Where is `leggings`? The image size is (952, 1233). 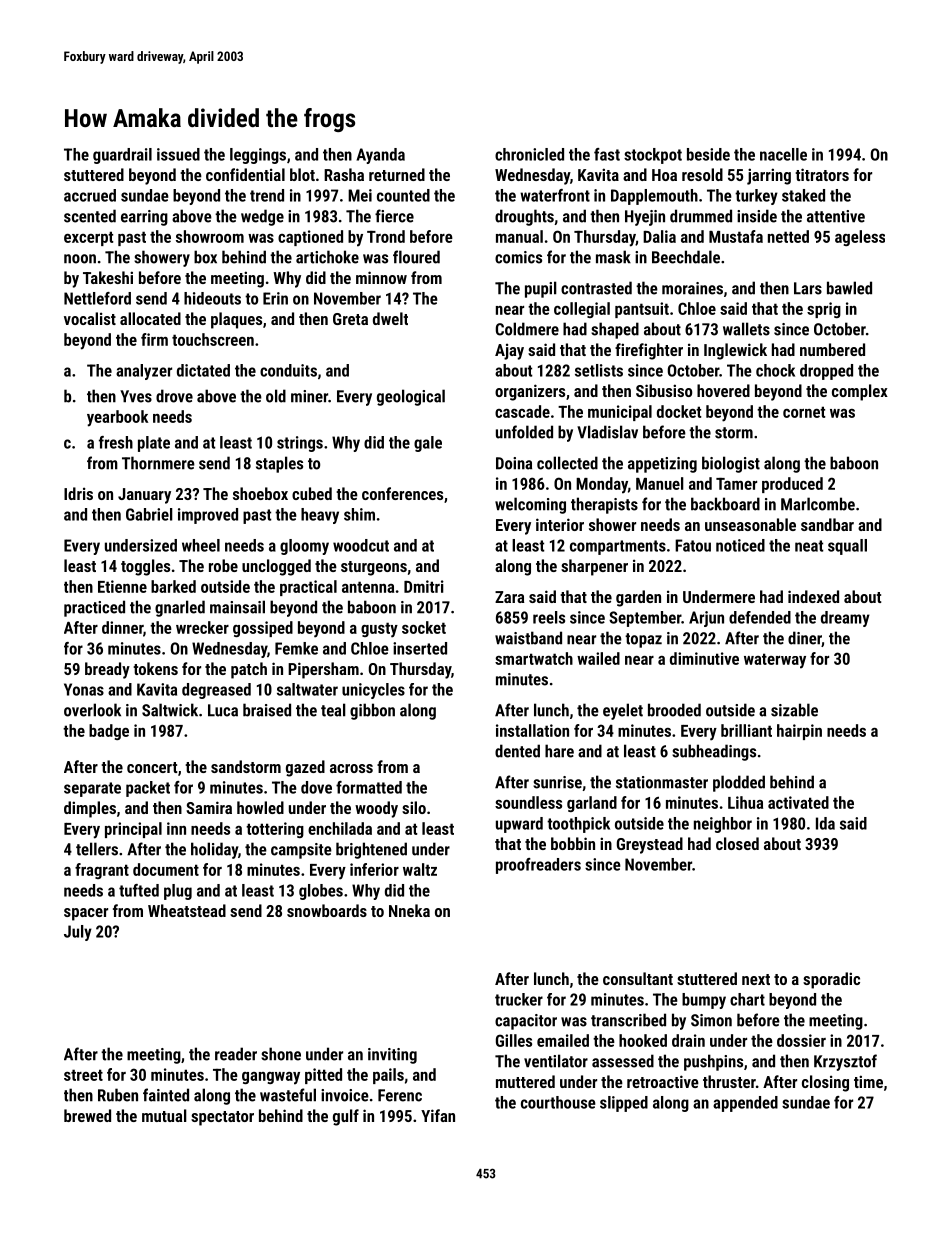
leggings is located at coordinates (258, 156).
